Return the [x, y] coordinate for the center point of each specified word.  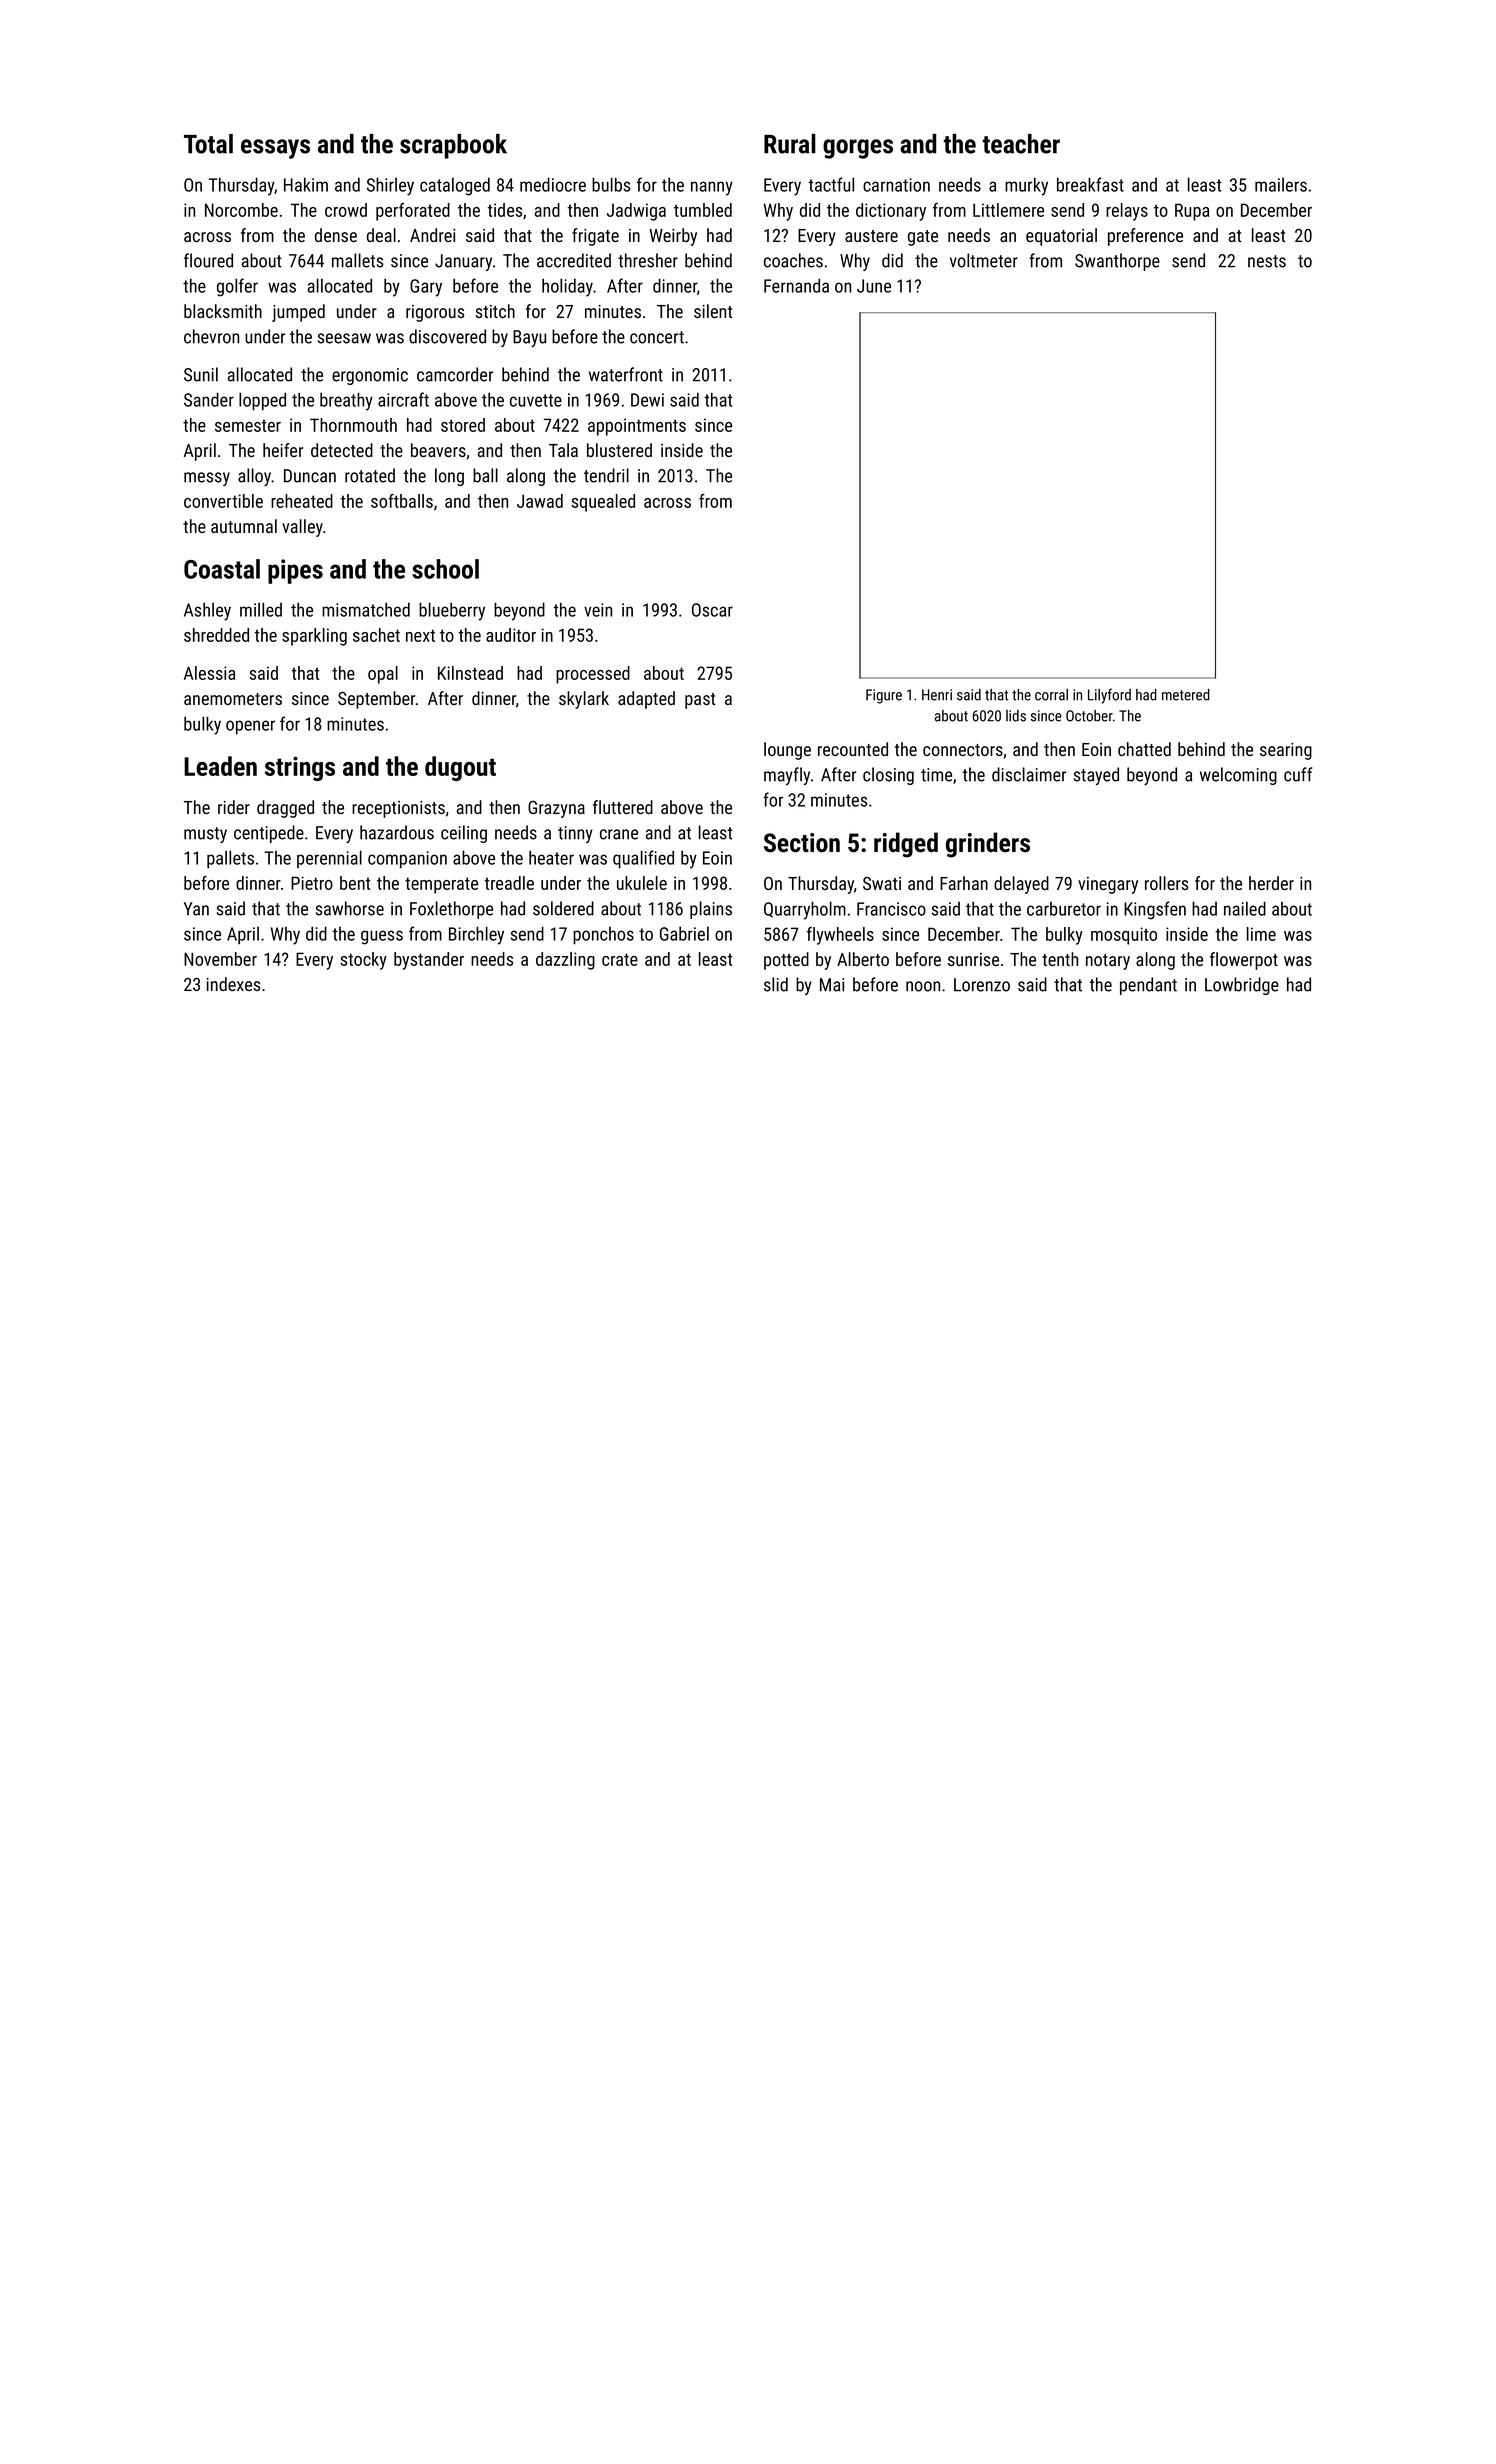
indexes [233, 984]
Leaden [220, 766]
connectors [963, 750]
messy [207, 479]
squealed [603, 503]
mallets [357, 260]
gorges [858, 149]
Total [208, 144]
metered [1186, 695]
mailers [1281, 185]
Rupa [1192, 212]
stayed [1096, 776]
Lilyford [1109, 696]
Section [802, 843]
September [376, 700]
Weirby [673, 237]
